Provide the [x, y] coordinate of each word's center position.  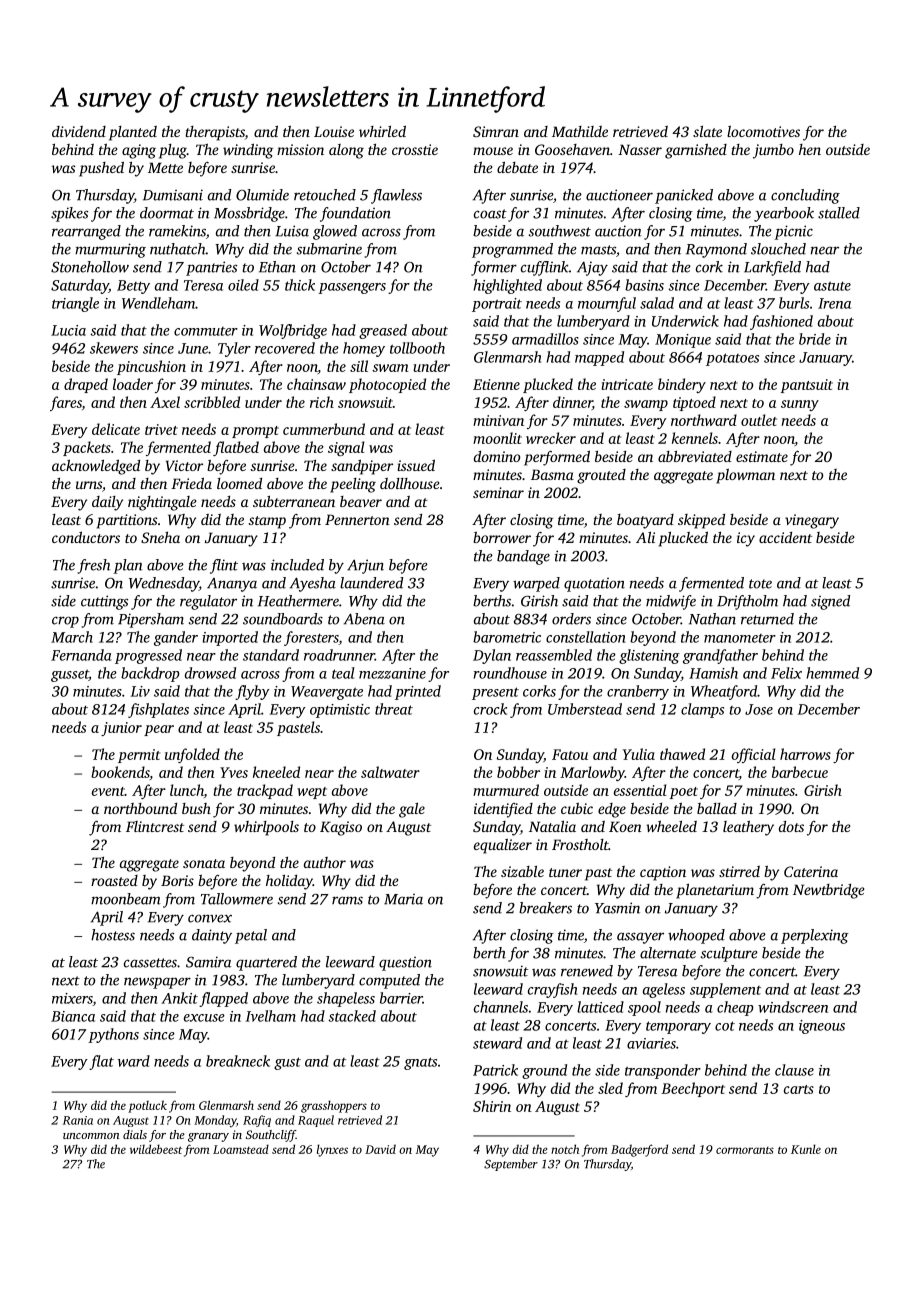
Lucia [68, 330]
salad [657, 303]
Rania [78, 1120]
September [511, 1165]
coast [490, 214]
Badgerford [639, 1150]
